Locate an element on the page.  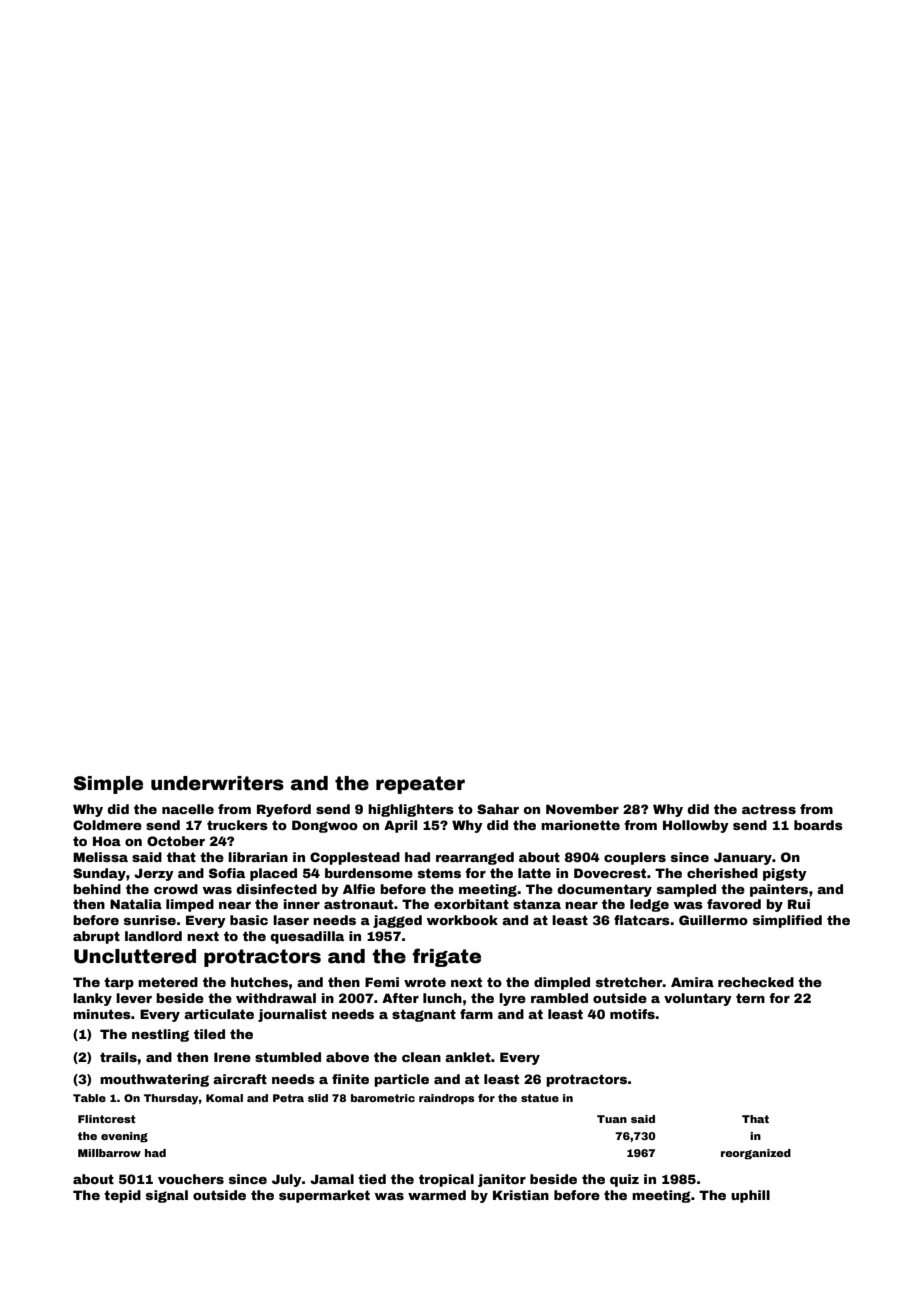
above is located at coordinates (347, 1057).
